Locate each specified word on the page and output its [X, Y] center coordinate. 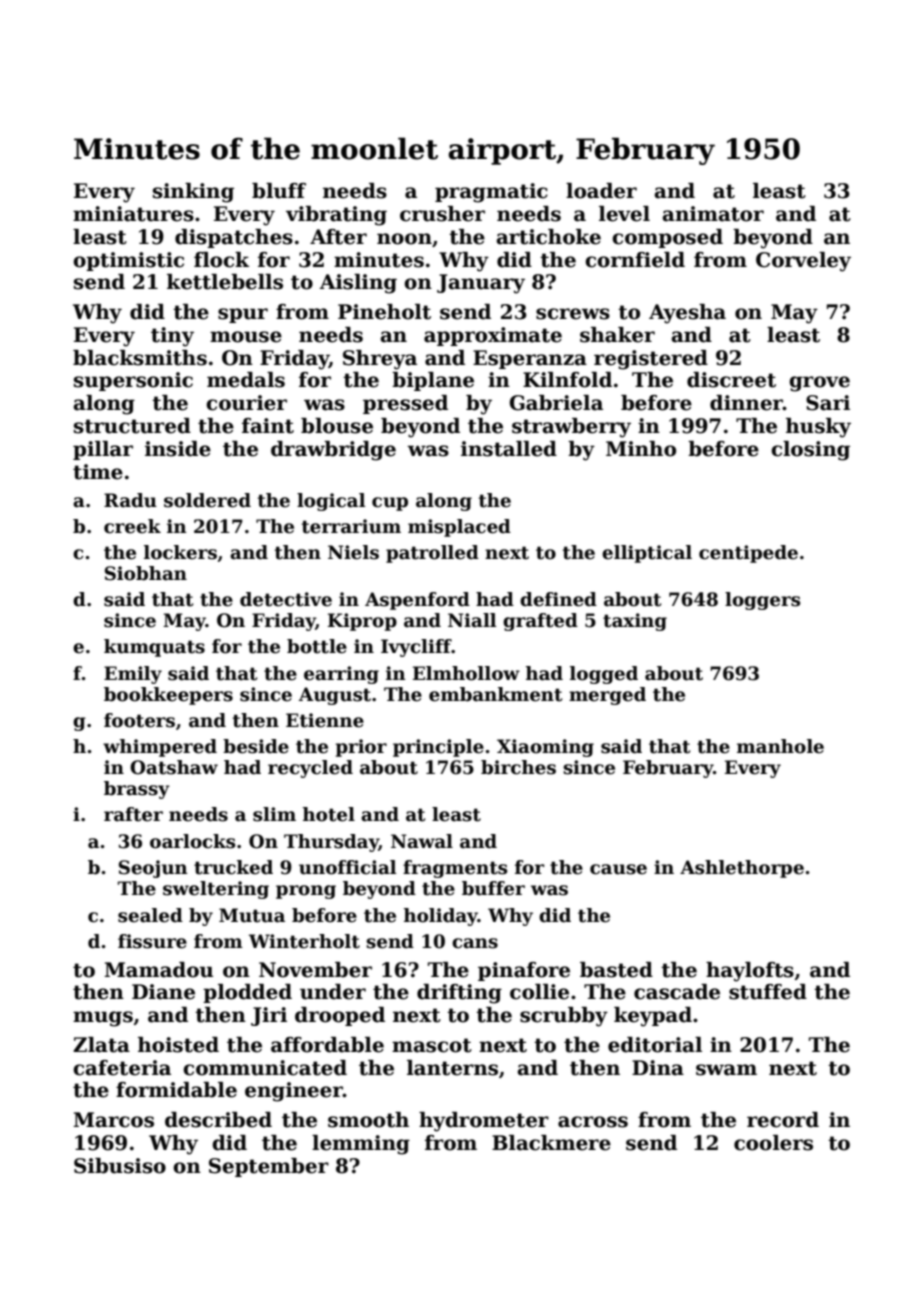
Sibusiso [120, 1166]
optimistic [128, 261]
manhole [780, 746]
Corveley [803, 262]
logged [604, 675]
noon [404, 239]
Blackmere [551, 1143]
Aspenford [417, 601]
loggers [762, 601]
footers [139, 720]
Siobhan [146, 573]
